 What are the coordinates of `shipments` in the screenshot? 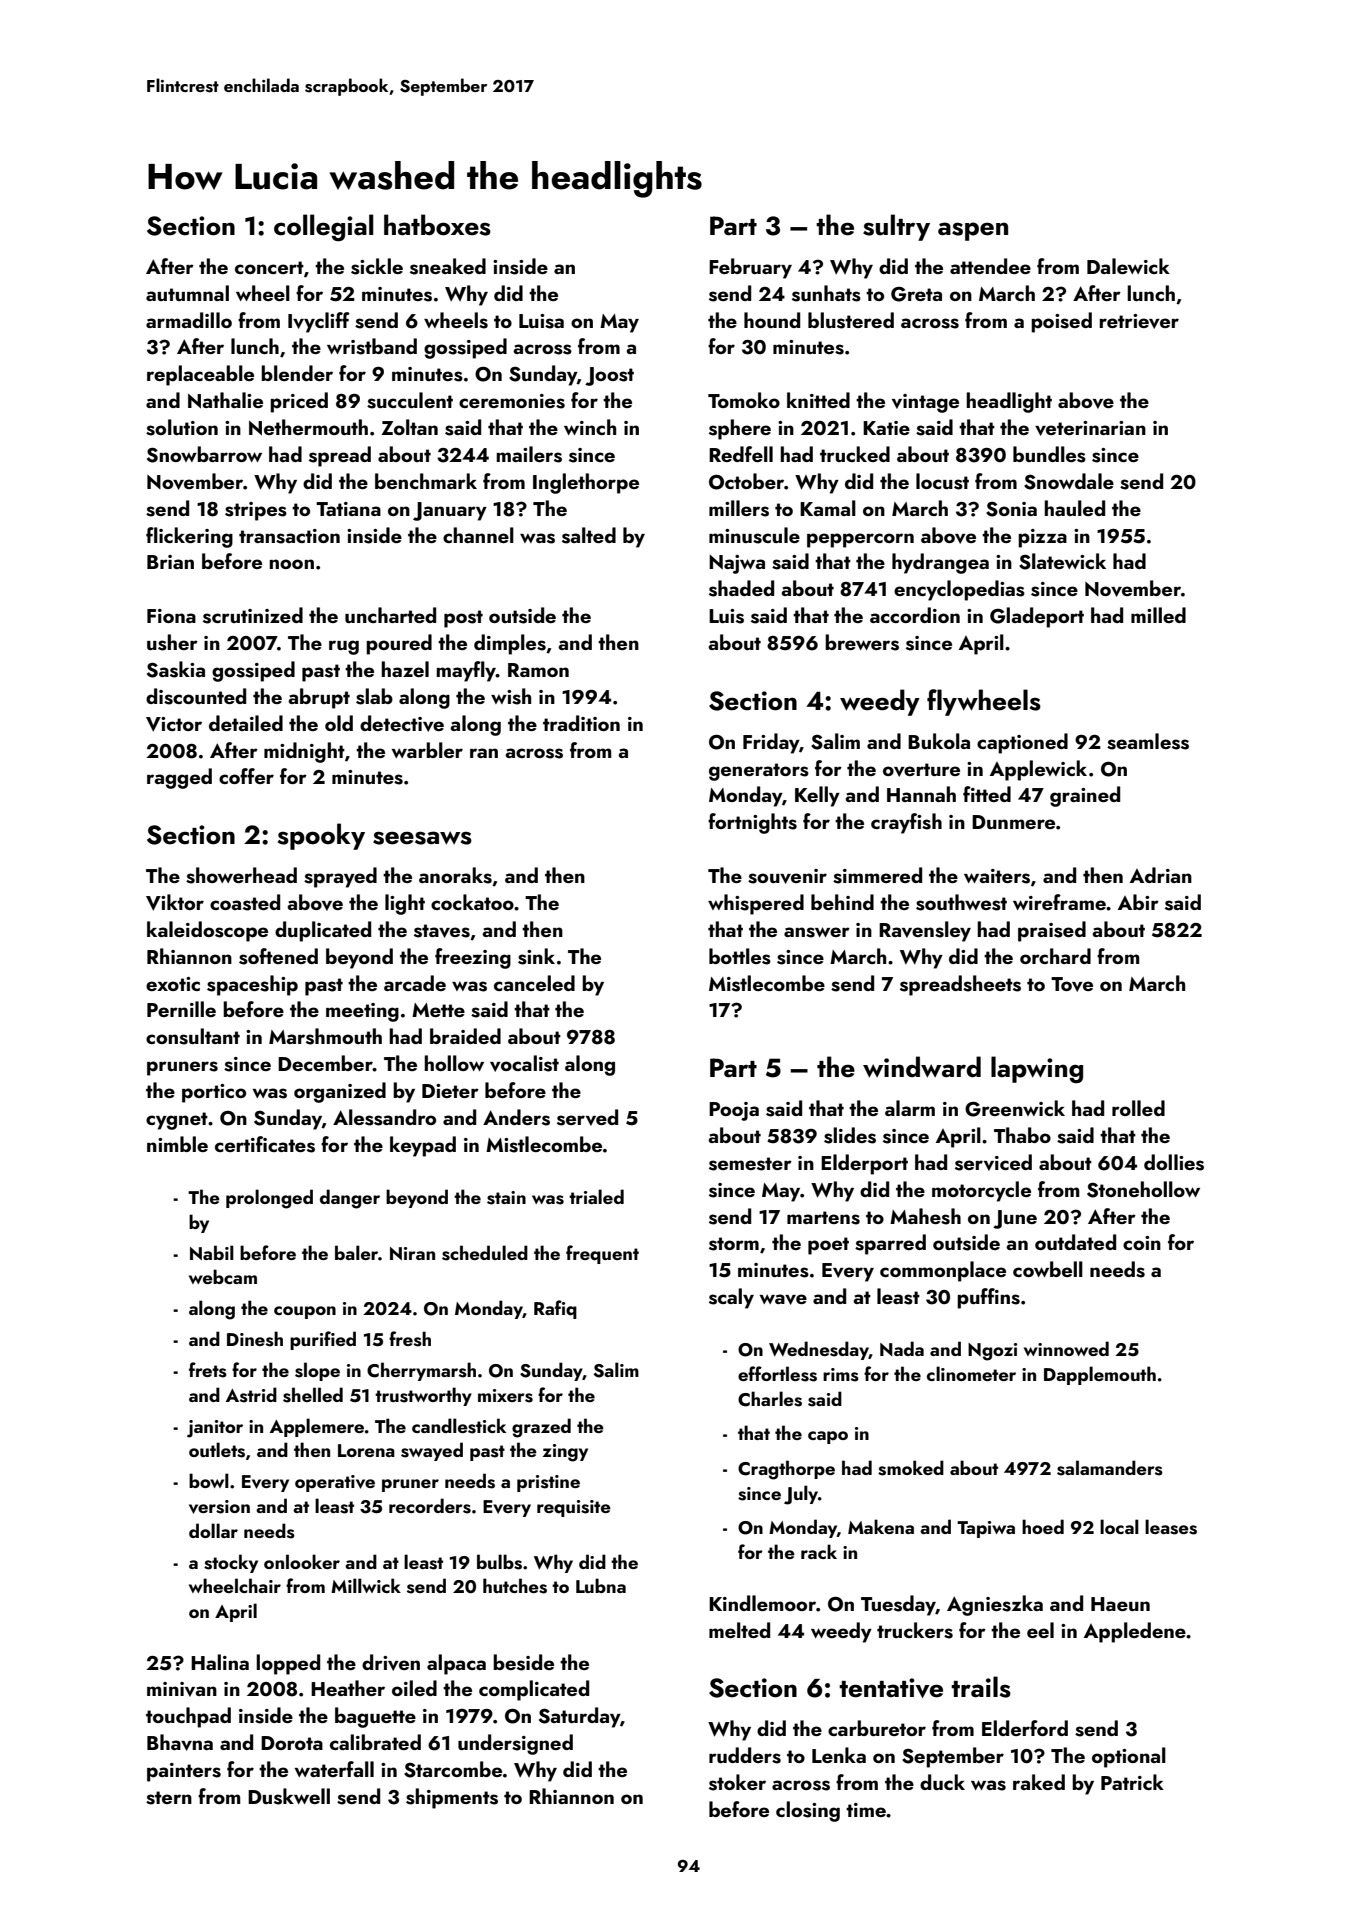 It's located at (452, 1798).
